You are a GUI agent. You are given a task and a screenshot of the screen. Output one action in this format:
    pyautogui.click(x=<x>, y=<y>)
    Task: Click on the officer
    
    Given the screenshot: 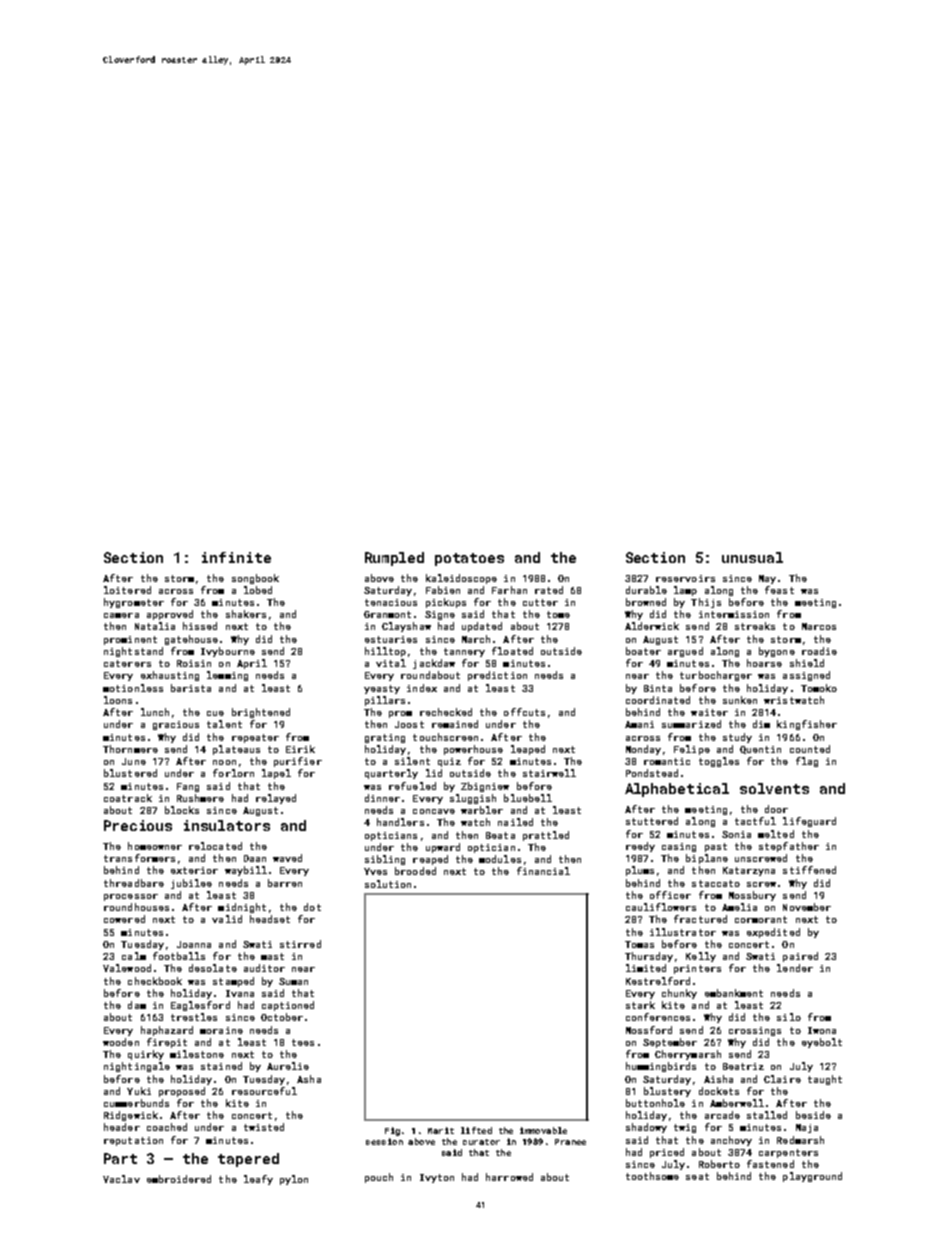 What is the action you would take?
    pyautogui.click(x=670, y=895)
